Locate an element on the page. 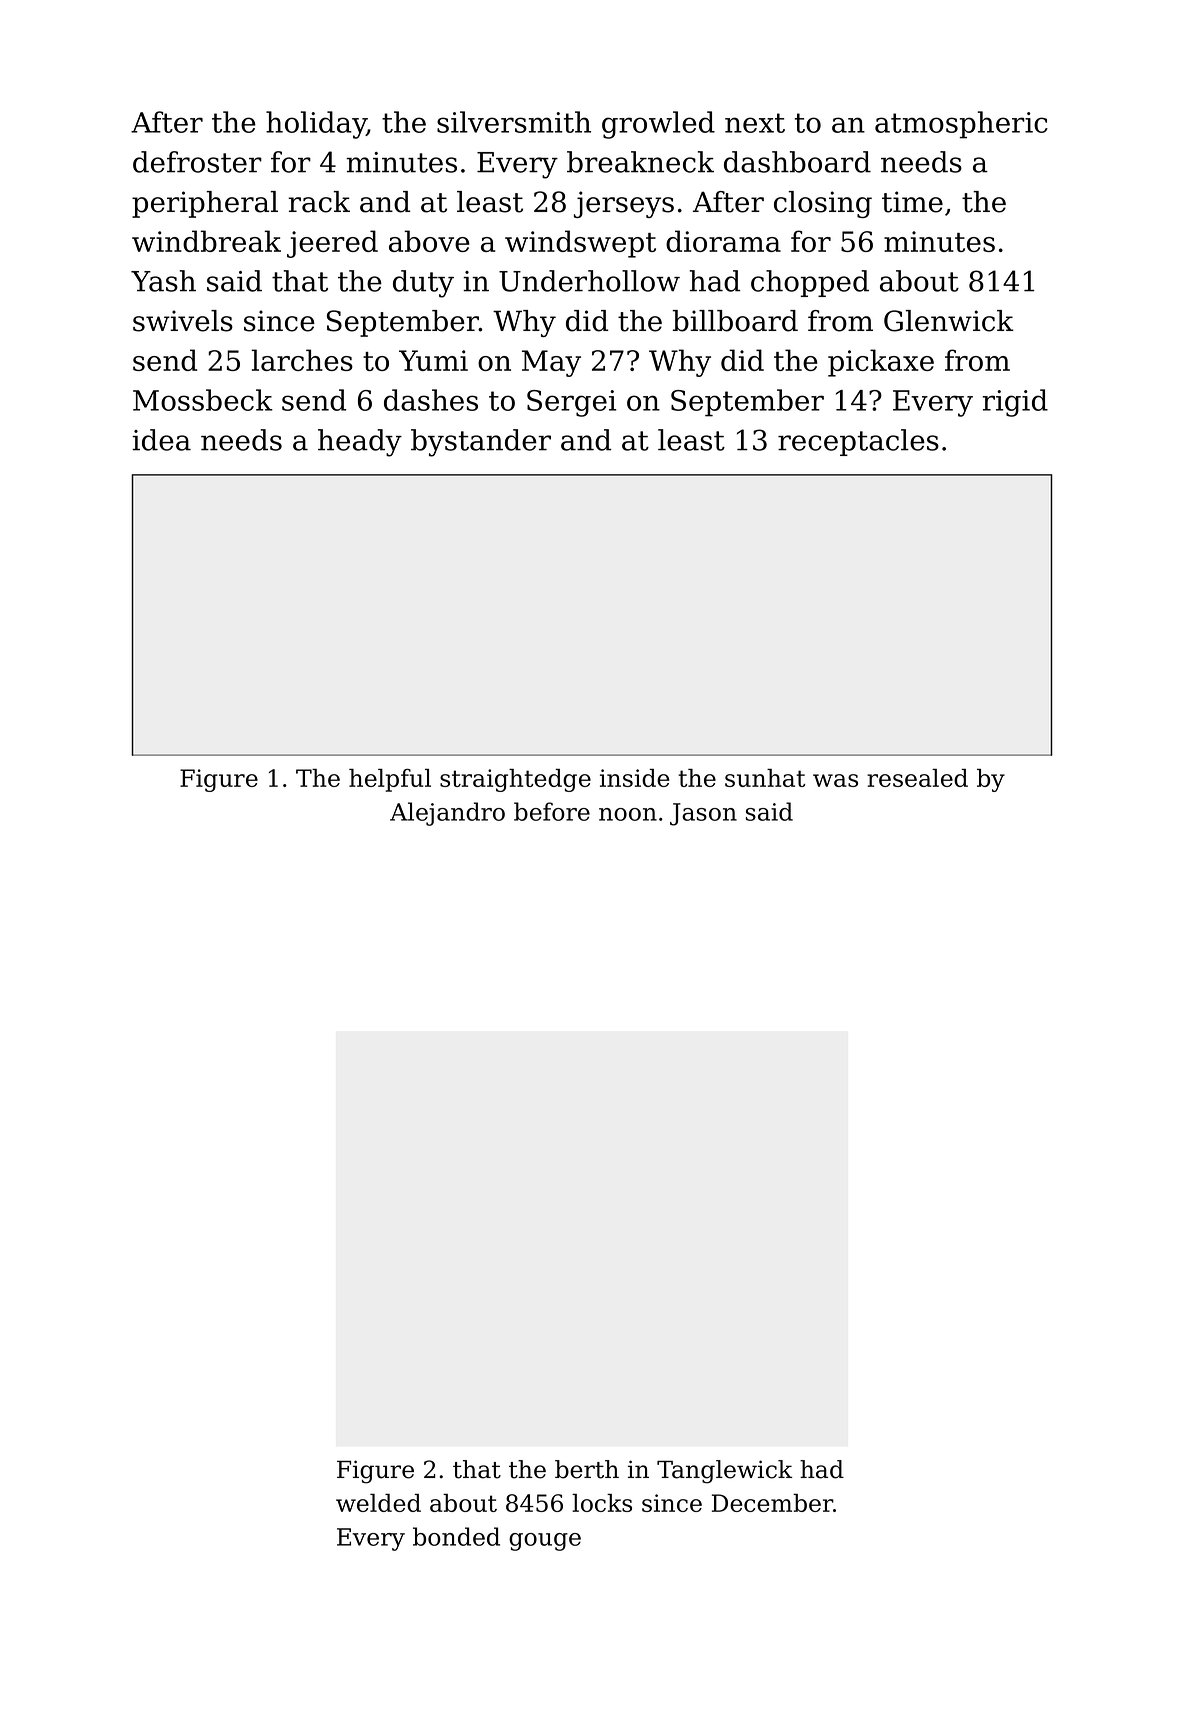 Image resolution: width=1184 pixels, height=1714 pixels. before is located at coordinates (552, 811).
